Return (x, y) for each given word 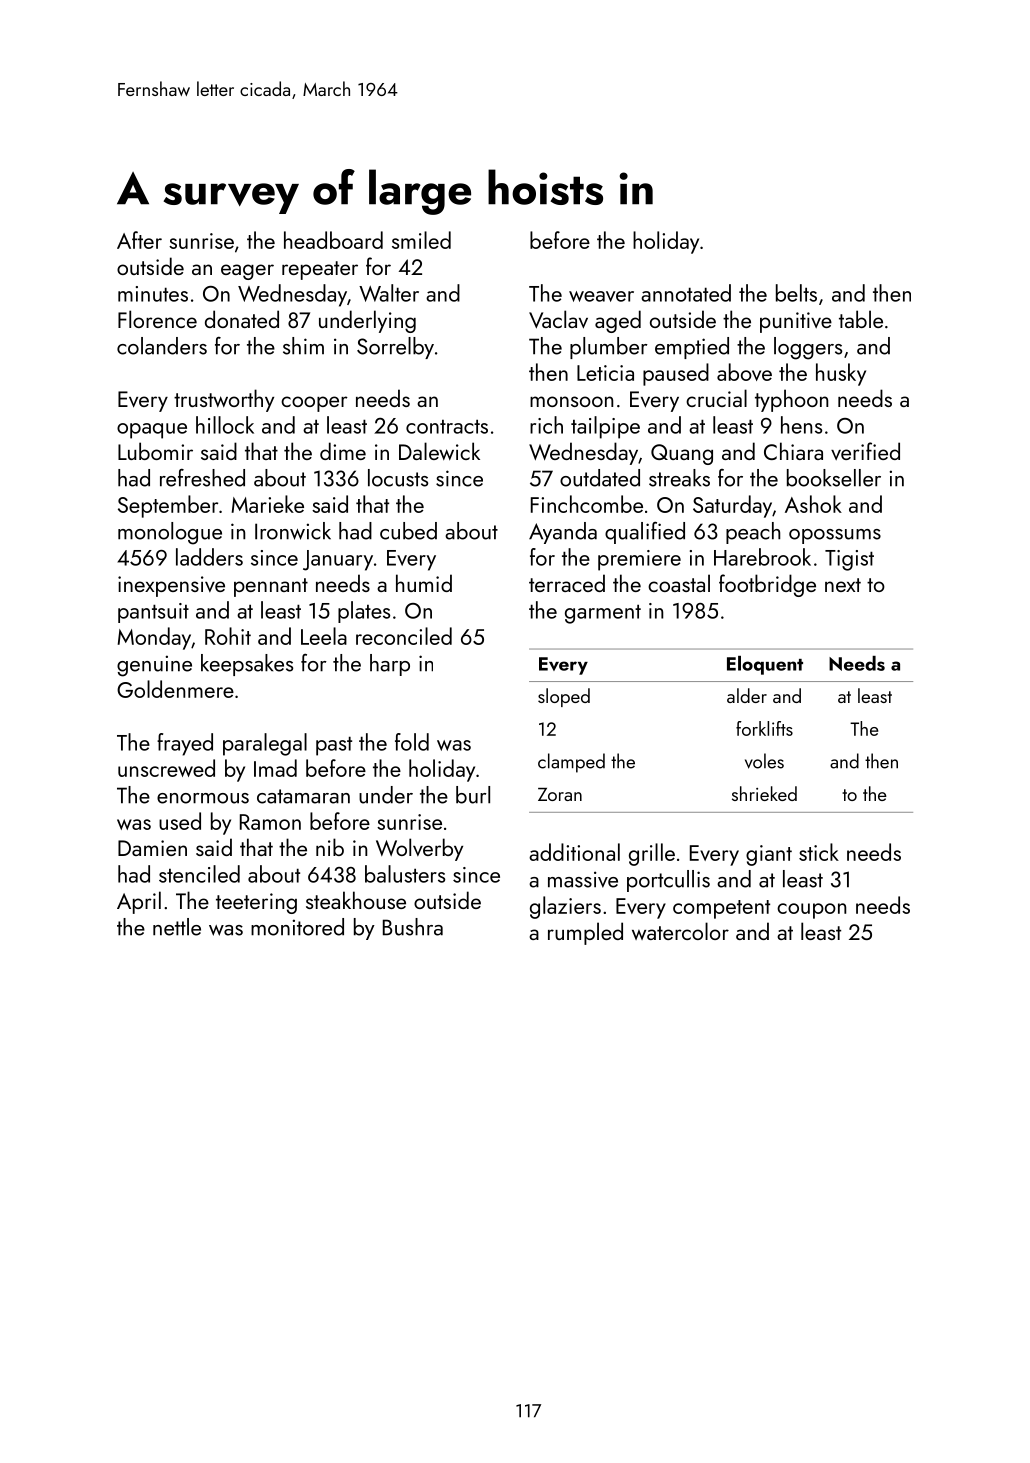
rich (546, 425)
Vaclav (558, 319)
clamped (571, 763)
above (744, 372)
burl (473, 795)
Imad (275, 768)
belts (796, 293)
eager (247, 272)
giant (769, 855)
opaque (152, 431)
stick (819, 852)
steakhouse (356, 900)
